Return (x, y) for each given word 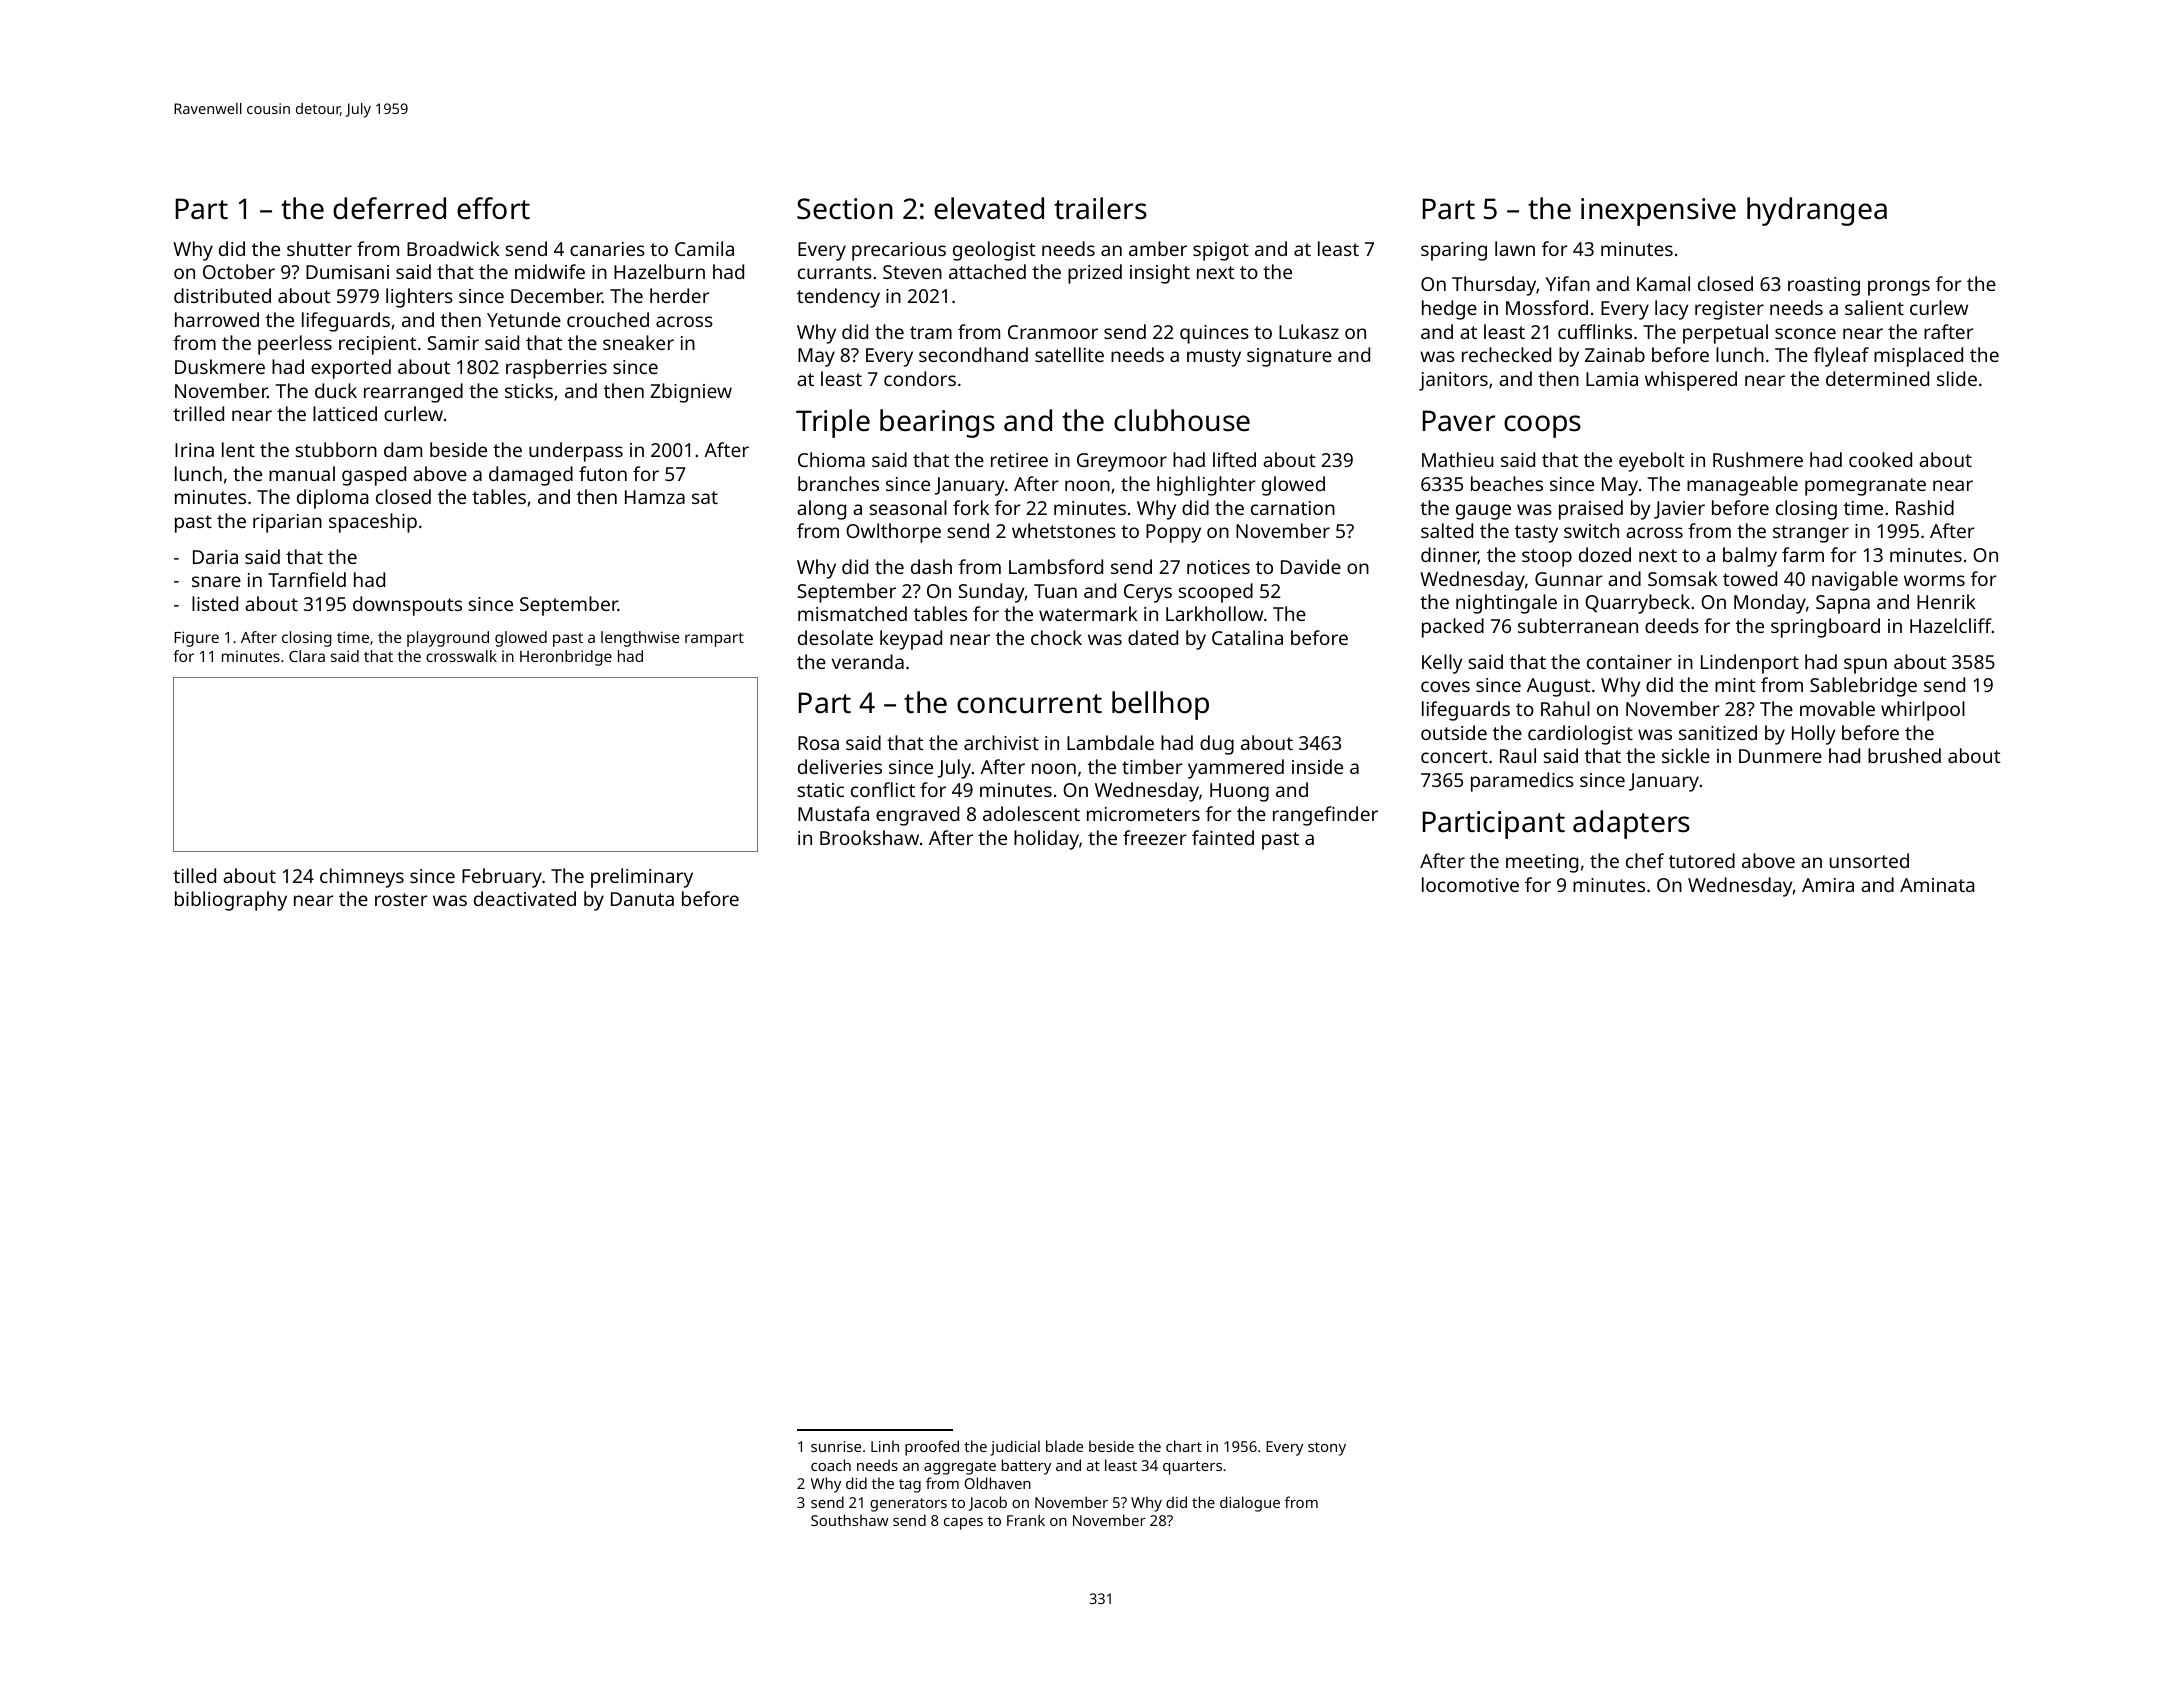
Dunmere (1780, 756)
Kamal (1663, 283)
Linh (885, 1446)
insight (1160, 274)
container (1629, 662)
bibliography (231, 901)
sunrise (836, 1446)
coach (831, 1465)
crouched (608, 319)
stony (1327, 1449)
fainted (1223, 837)
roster (401, 899)
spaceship (373, 523)
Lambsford (1056, 566)
